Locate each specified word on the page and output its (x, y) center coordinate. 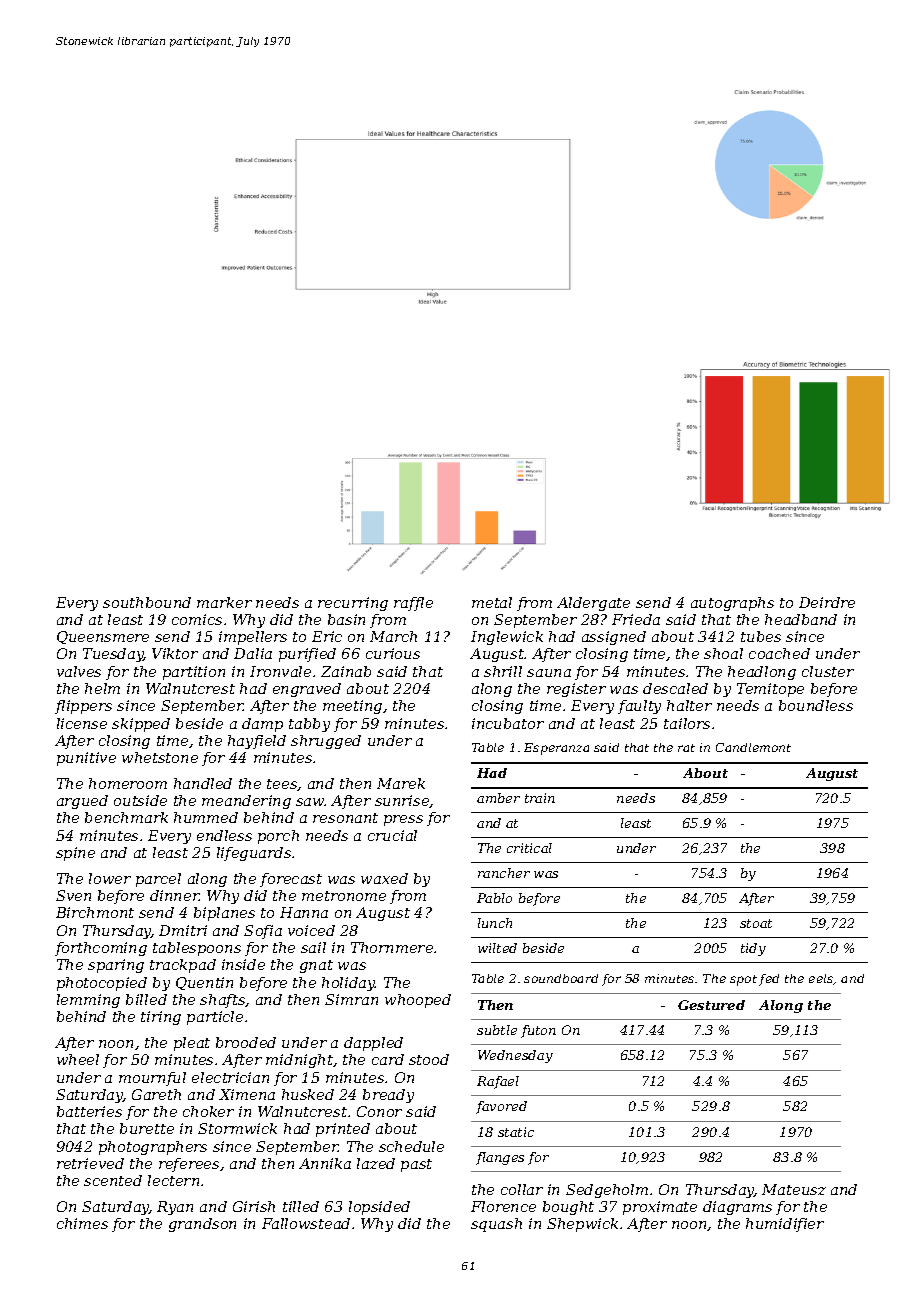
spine (75, 854)
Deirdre (827, 602)
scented (113, 1180)
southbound (147, 602)
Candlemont (753, 747)
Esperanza (556, 749)
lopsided (379, 1208)
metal (492, 602)
